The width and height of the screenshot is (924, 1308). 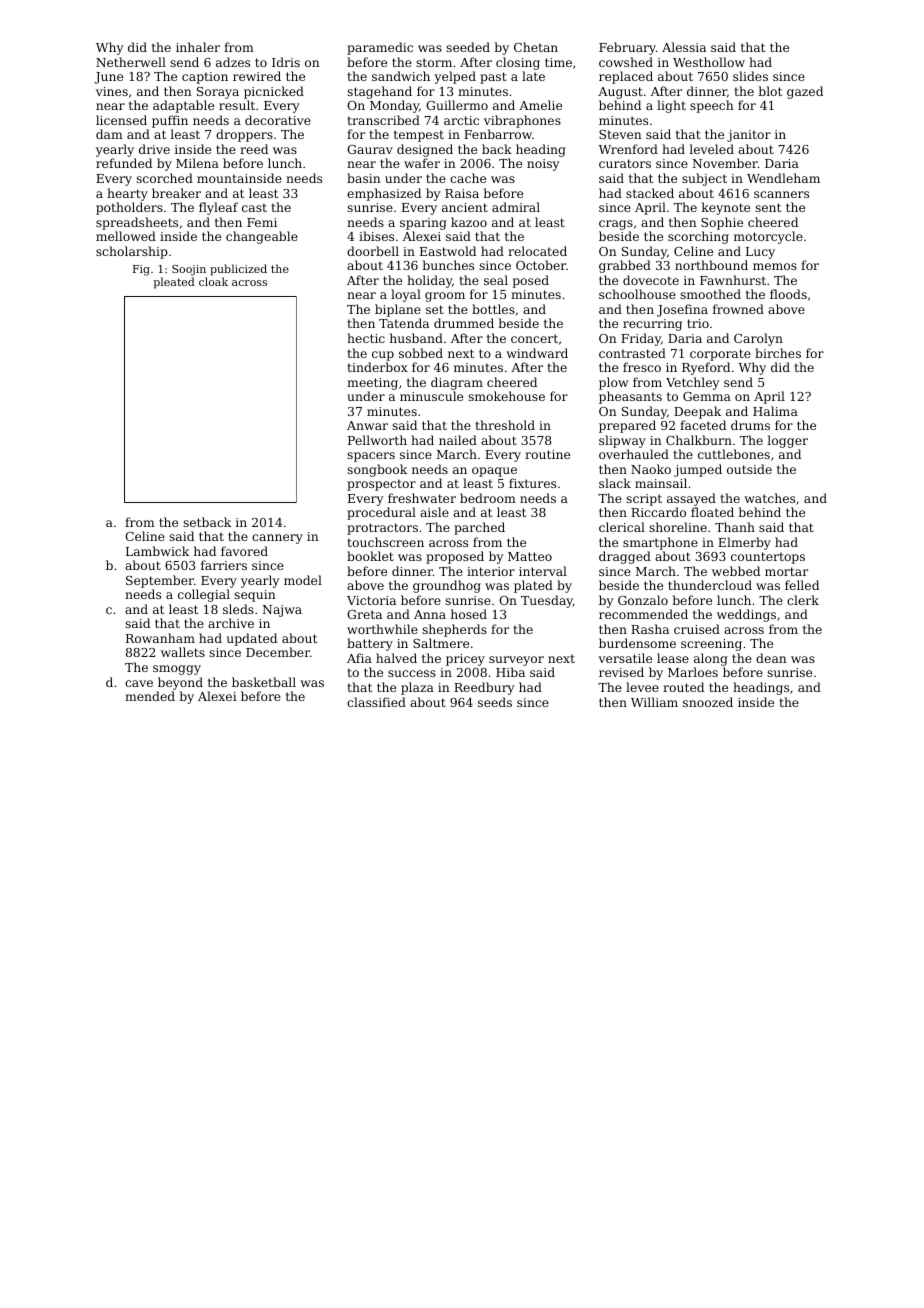 What do you see at coordinates (536, 47) in the screenshot?
I see `Chetan` at bounding box center [536, 47].
